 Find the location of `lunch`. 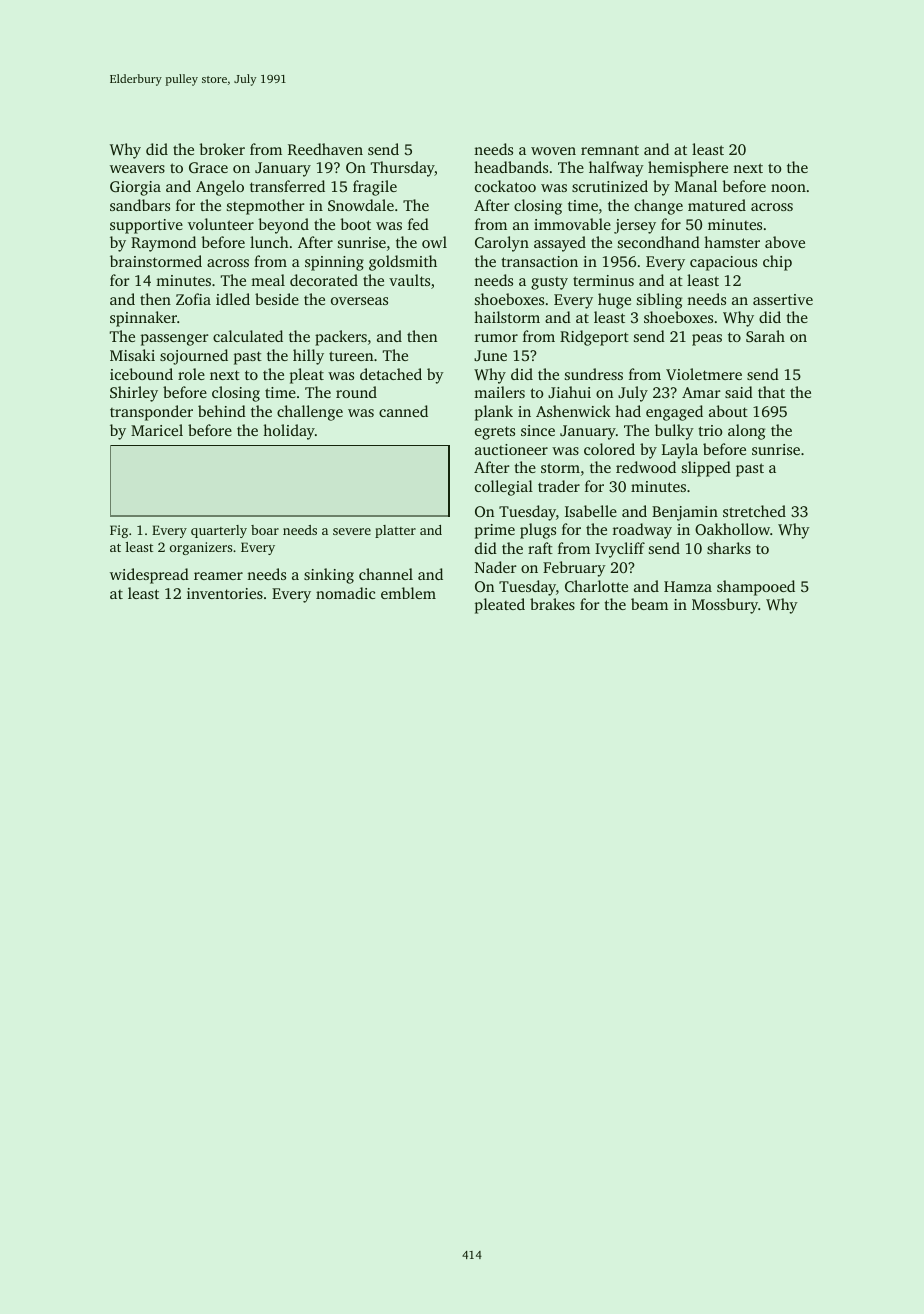

lunch is located at coordinates (269, 242).
